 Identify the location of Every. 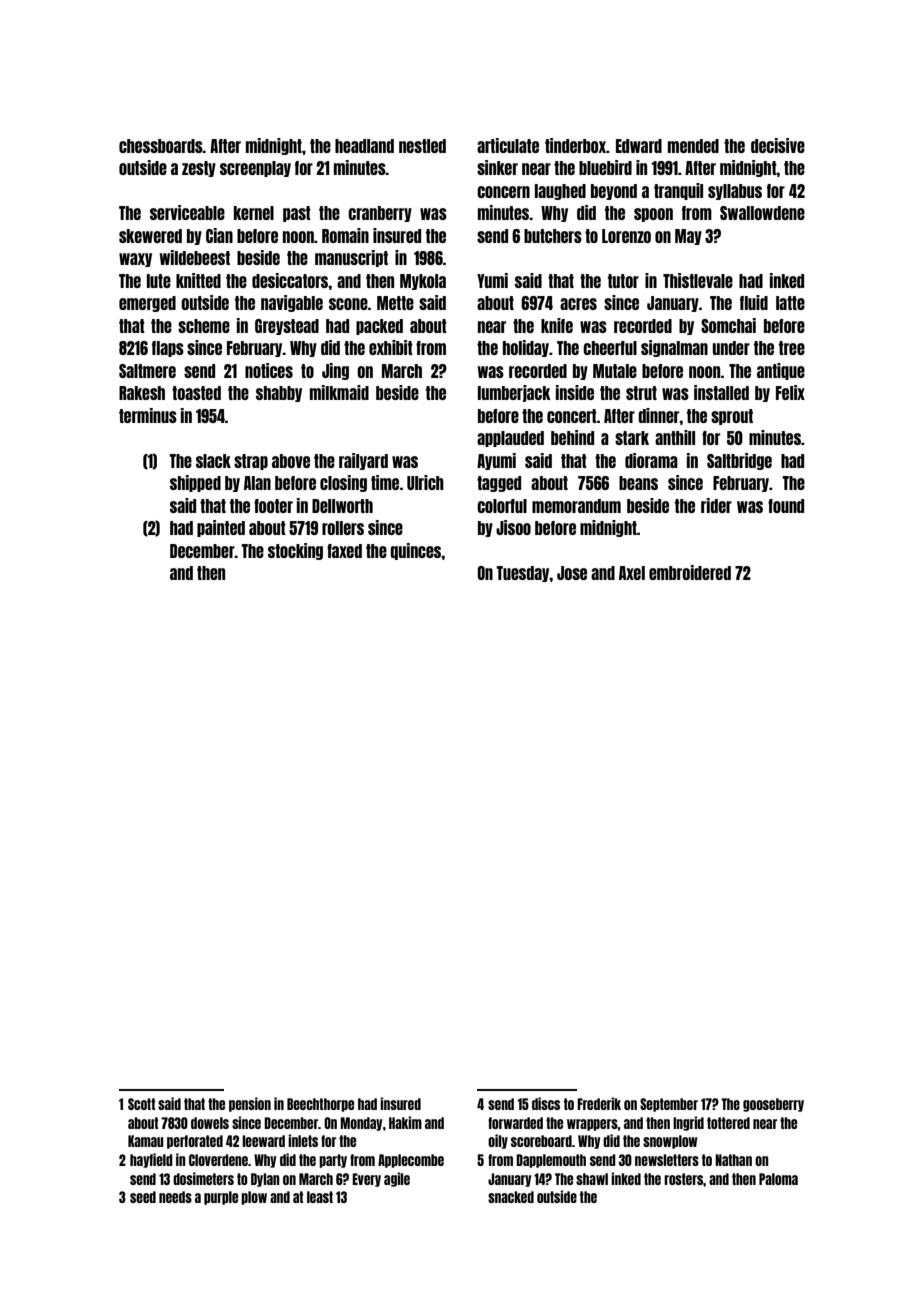
(366, 1180).
